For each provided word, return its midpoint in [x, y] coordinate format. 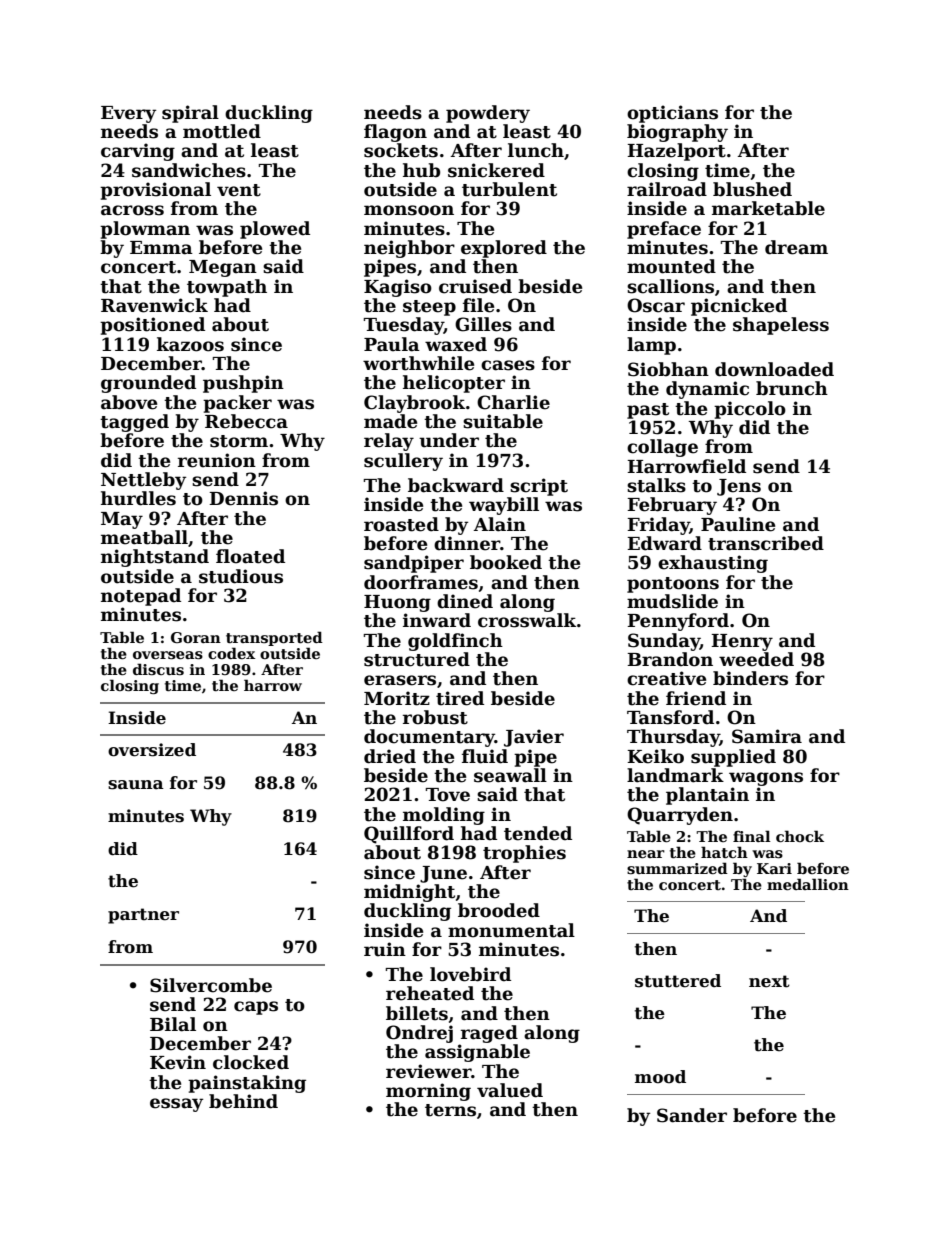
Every [128, 114]
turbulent [509, 189]
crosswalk [527, 620]
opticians [672, 114]
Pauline [738, 524]
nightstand [155, 558]
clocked [251, 1062]
